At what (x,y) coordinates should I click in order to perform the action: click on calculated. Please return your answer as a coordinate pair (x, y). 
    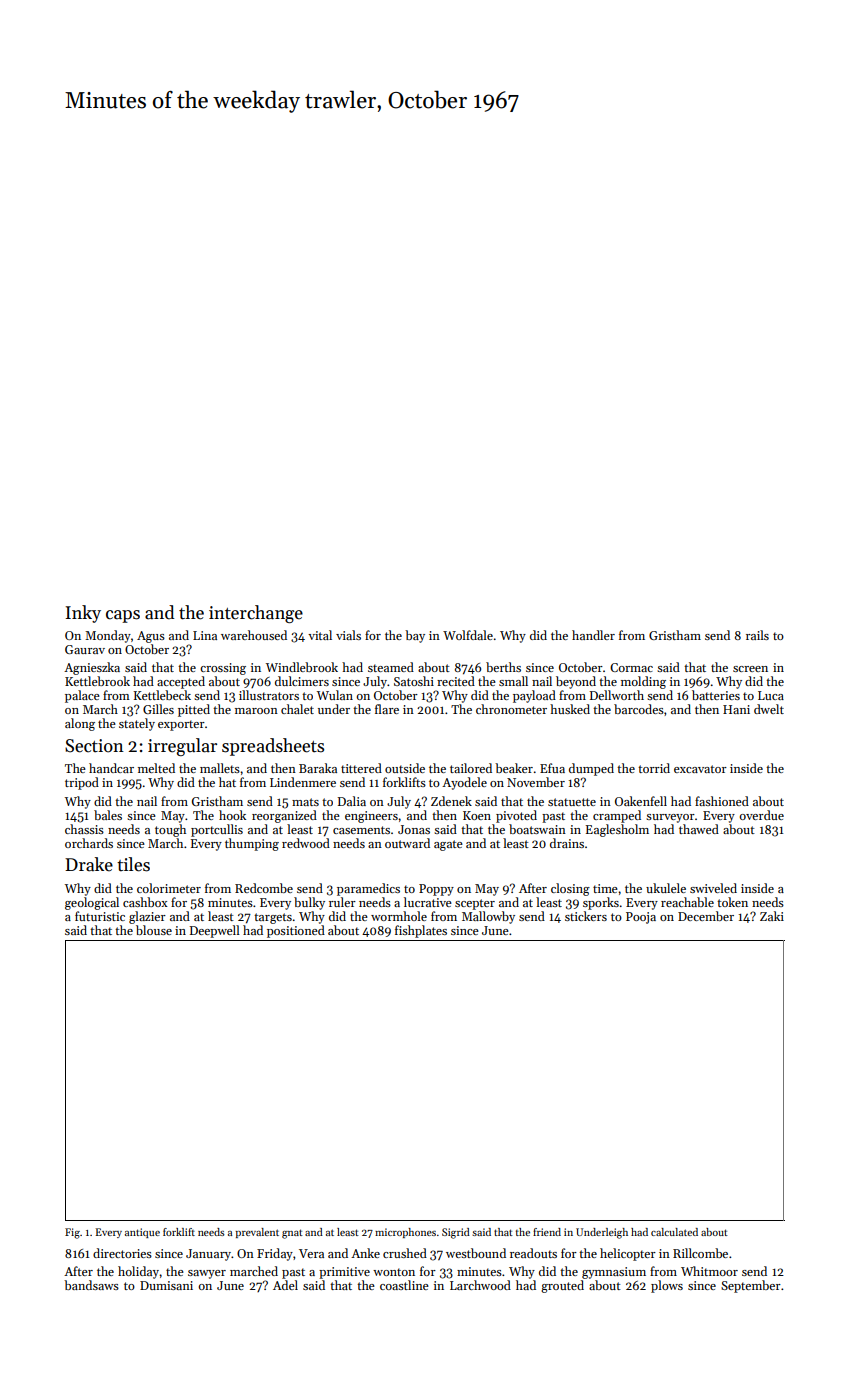
    Looking at the image, I should click on (674, 1232).
